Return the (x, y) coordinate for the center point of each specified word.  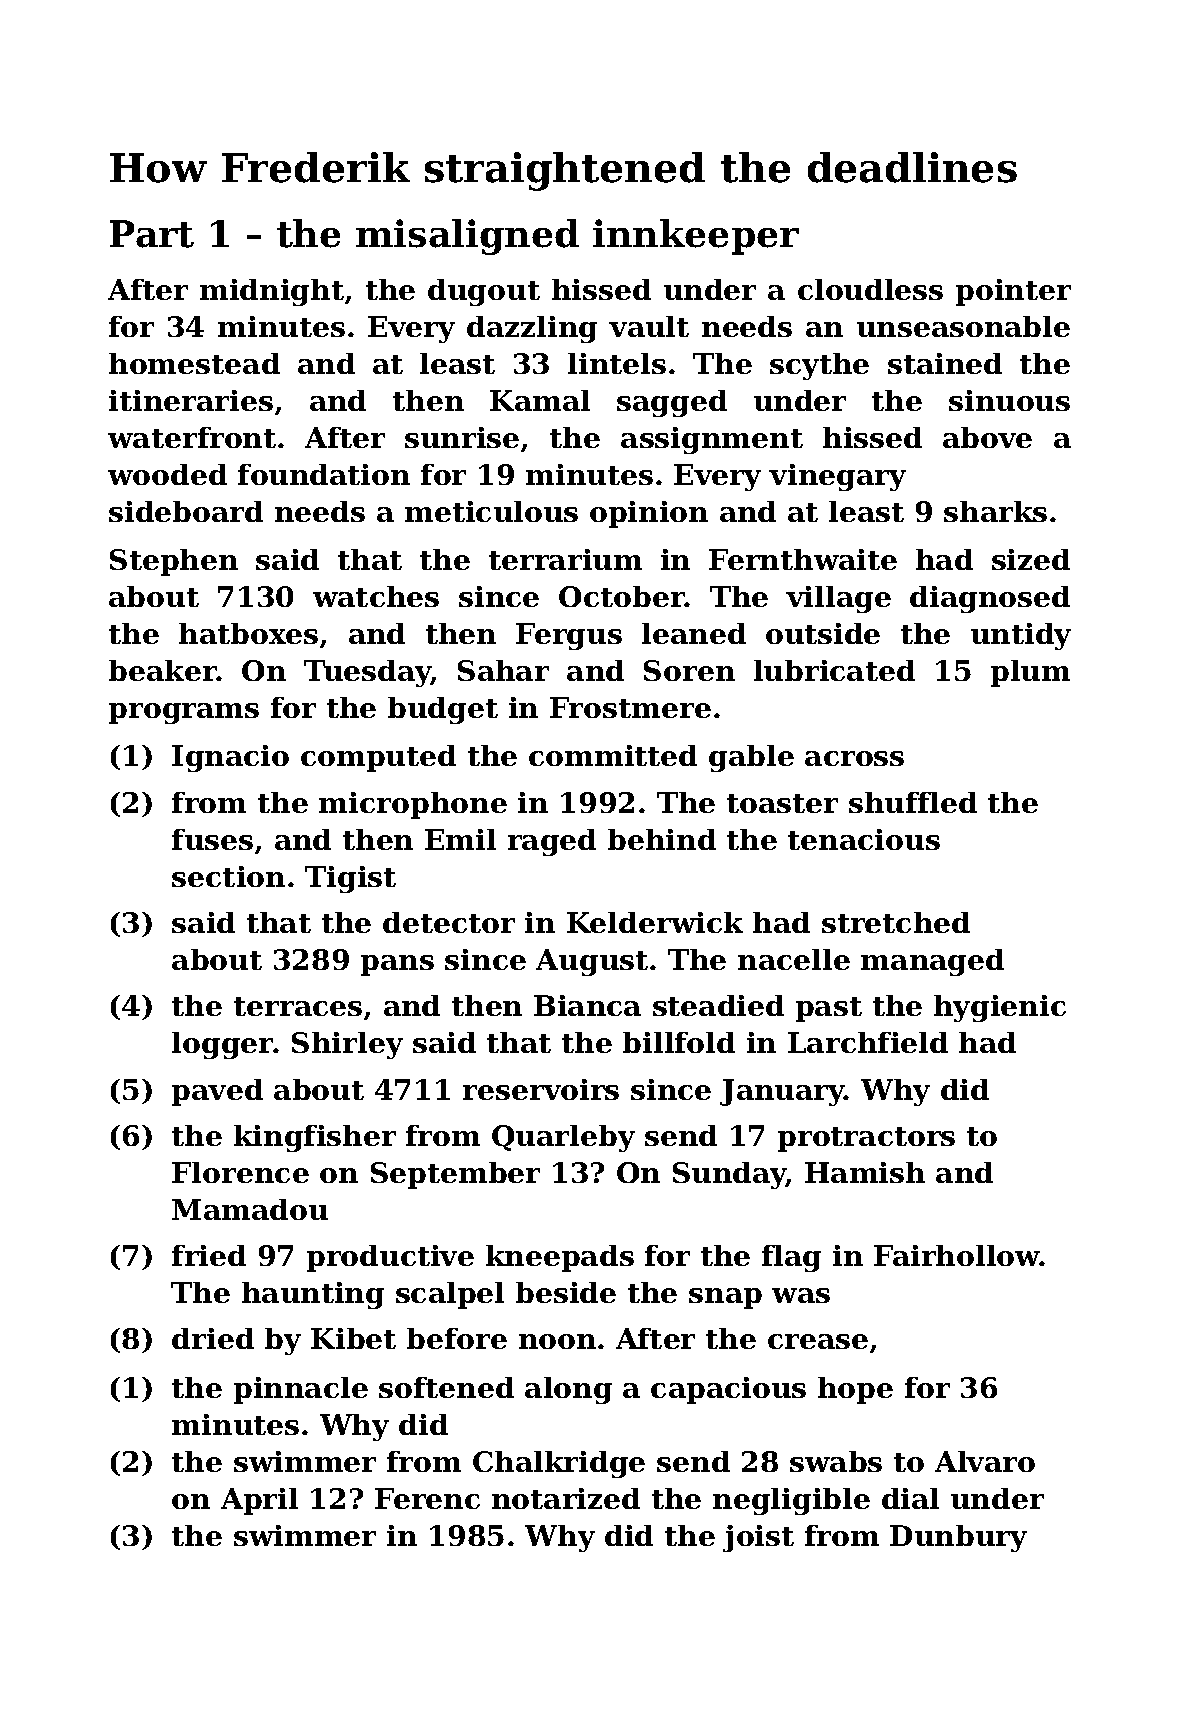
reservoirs (541, 1089)
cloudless (870, 289)
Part (152, 234)
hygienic (1000, 1008)
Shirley (347, 1045)
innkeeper (696, 237)
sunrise (462, 437)
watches (376, 596)
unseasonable (963, 326)
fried (209, 1255)
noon (557, 1341)
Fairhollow (957, 1255)
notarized (566, 1498)
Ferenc (427, 1498)
